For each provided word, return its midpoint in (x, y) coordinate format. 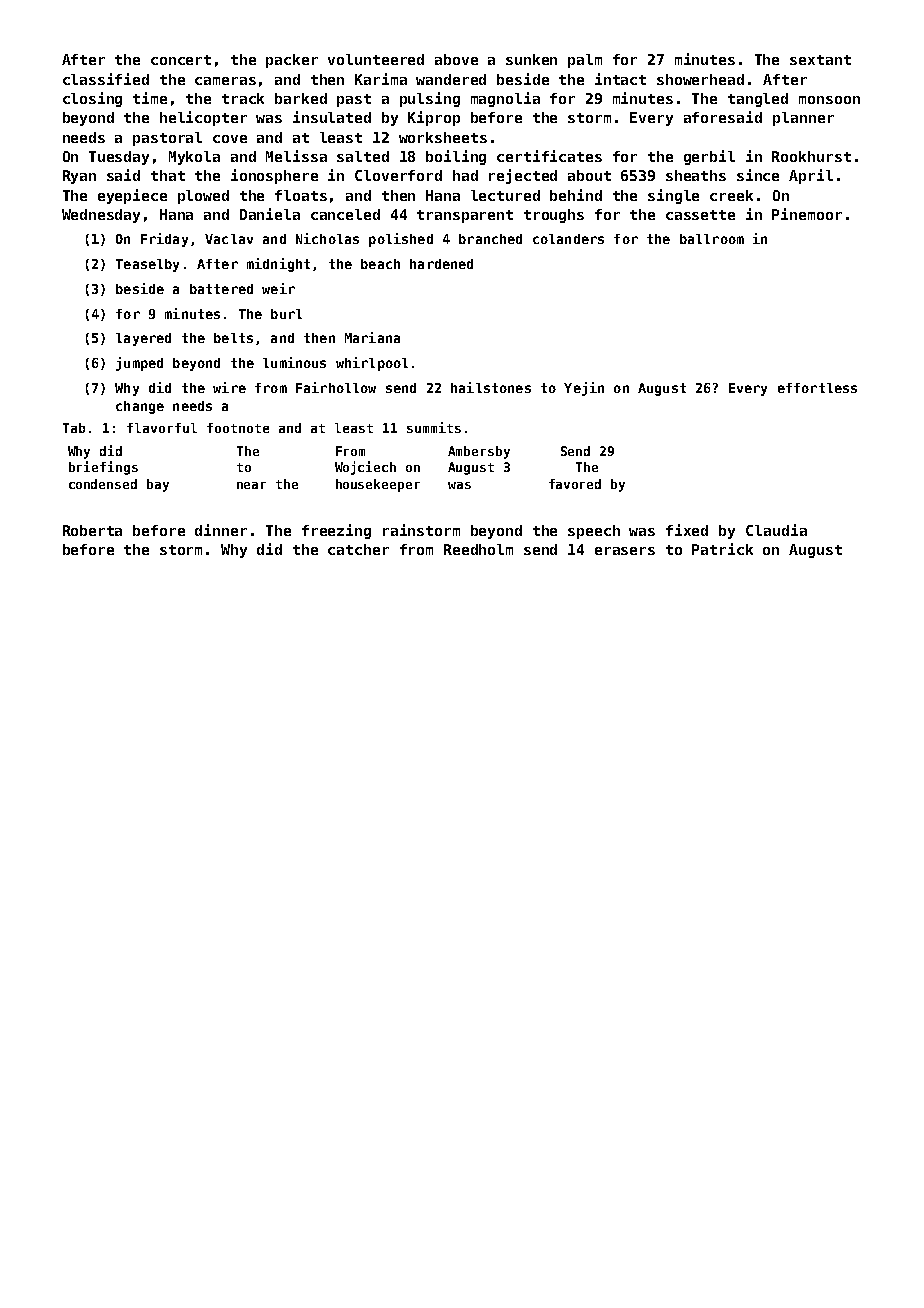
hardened (441, 264)
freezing (336, 531)
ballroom (712, 239)
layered (143, 339)
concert (181, 60)
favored (575, 484)
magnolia (505, 99)
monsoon (829, 100)
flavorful (162, 428)
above (456, 59)
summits (434, 427)
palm (585, 61)
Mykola (194, 158)
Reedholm (478, 549)
